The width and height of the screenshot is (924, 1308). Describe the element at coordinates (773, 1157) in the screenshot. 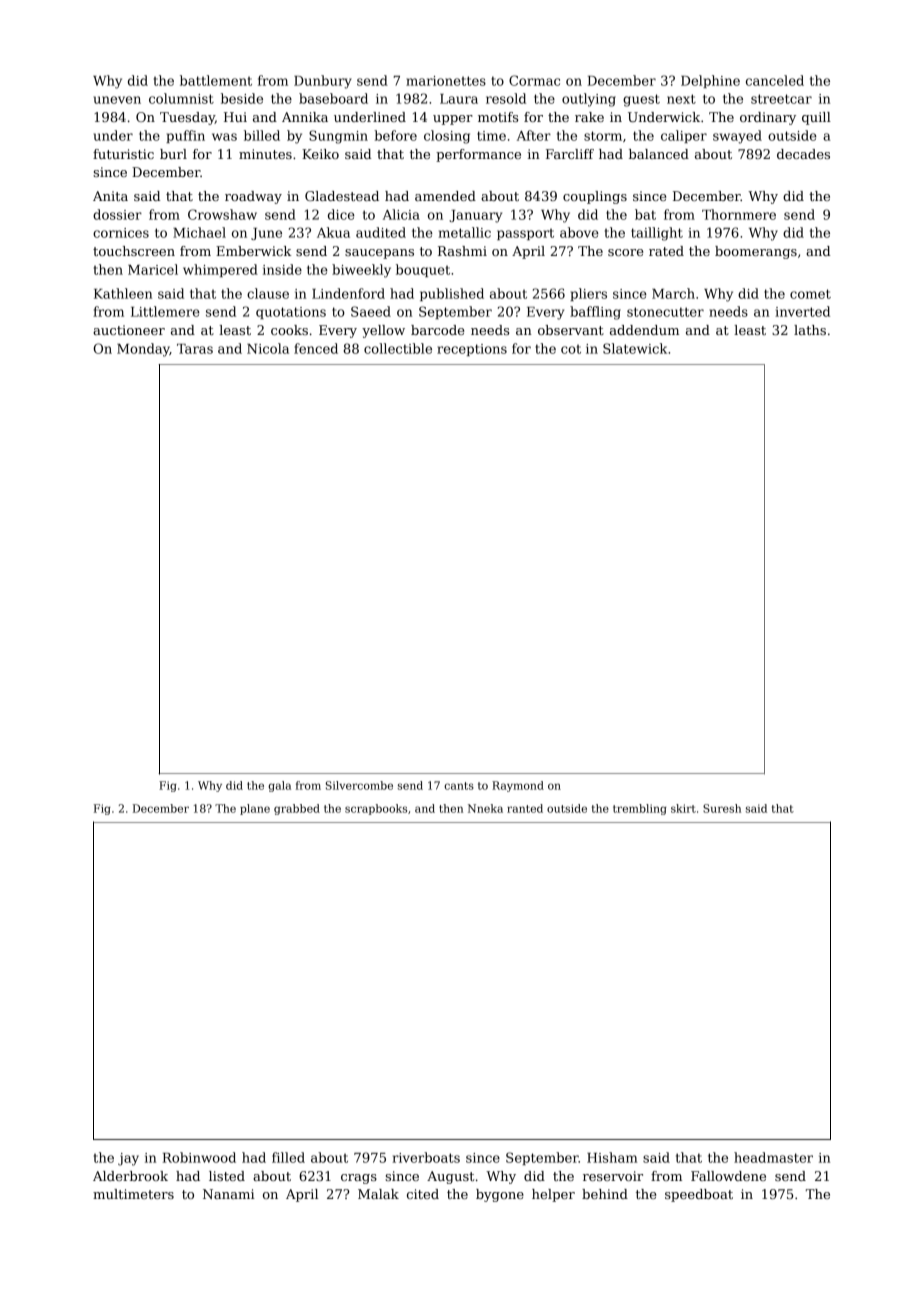

I see `headmaster` at that location.
